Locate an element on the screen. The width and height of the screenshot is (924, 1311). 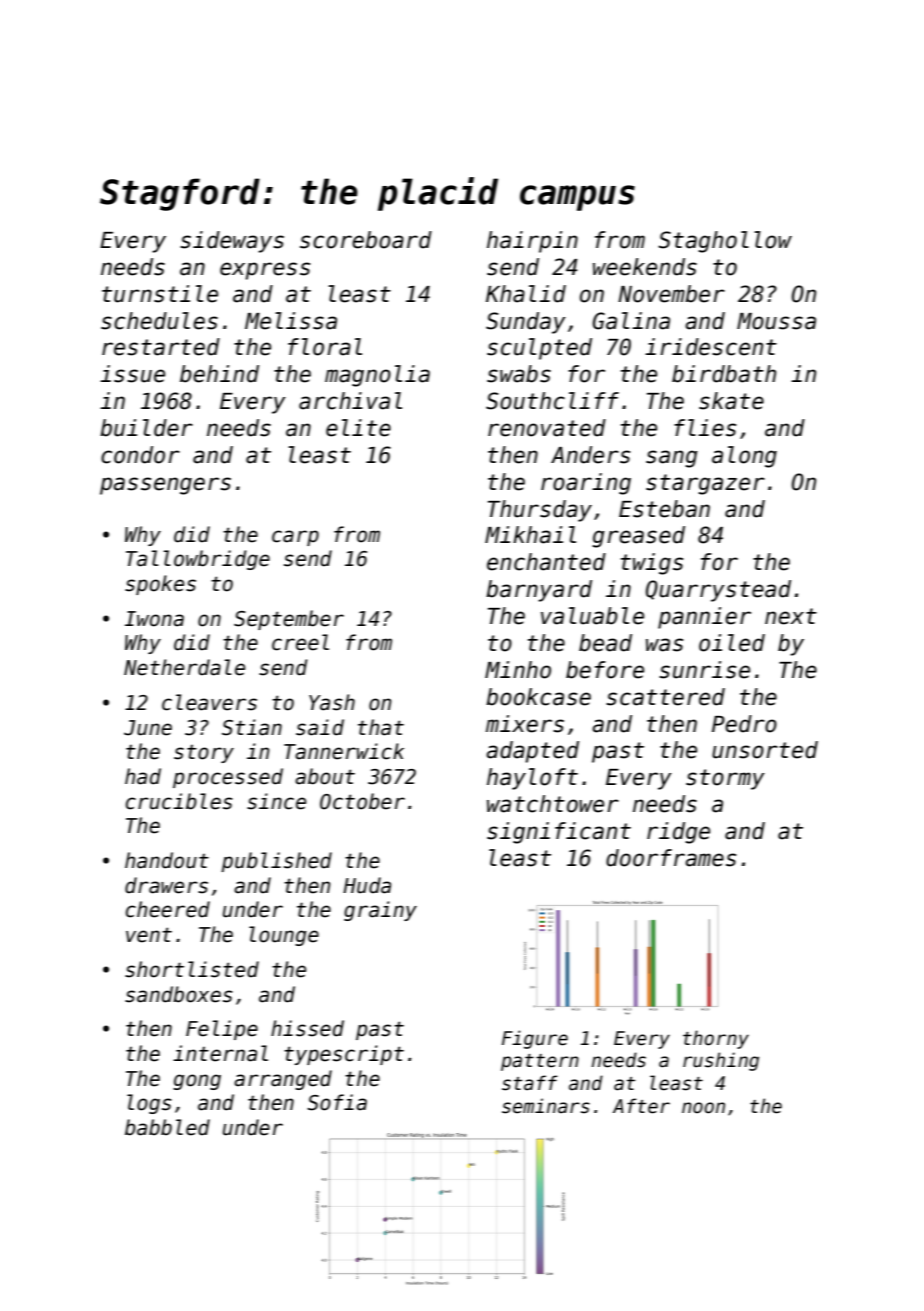
birdbath is located at coordinates (724, 374).
